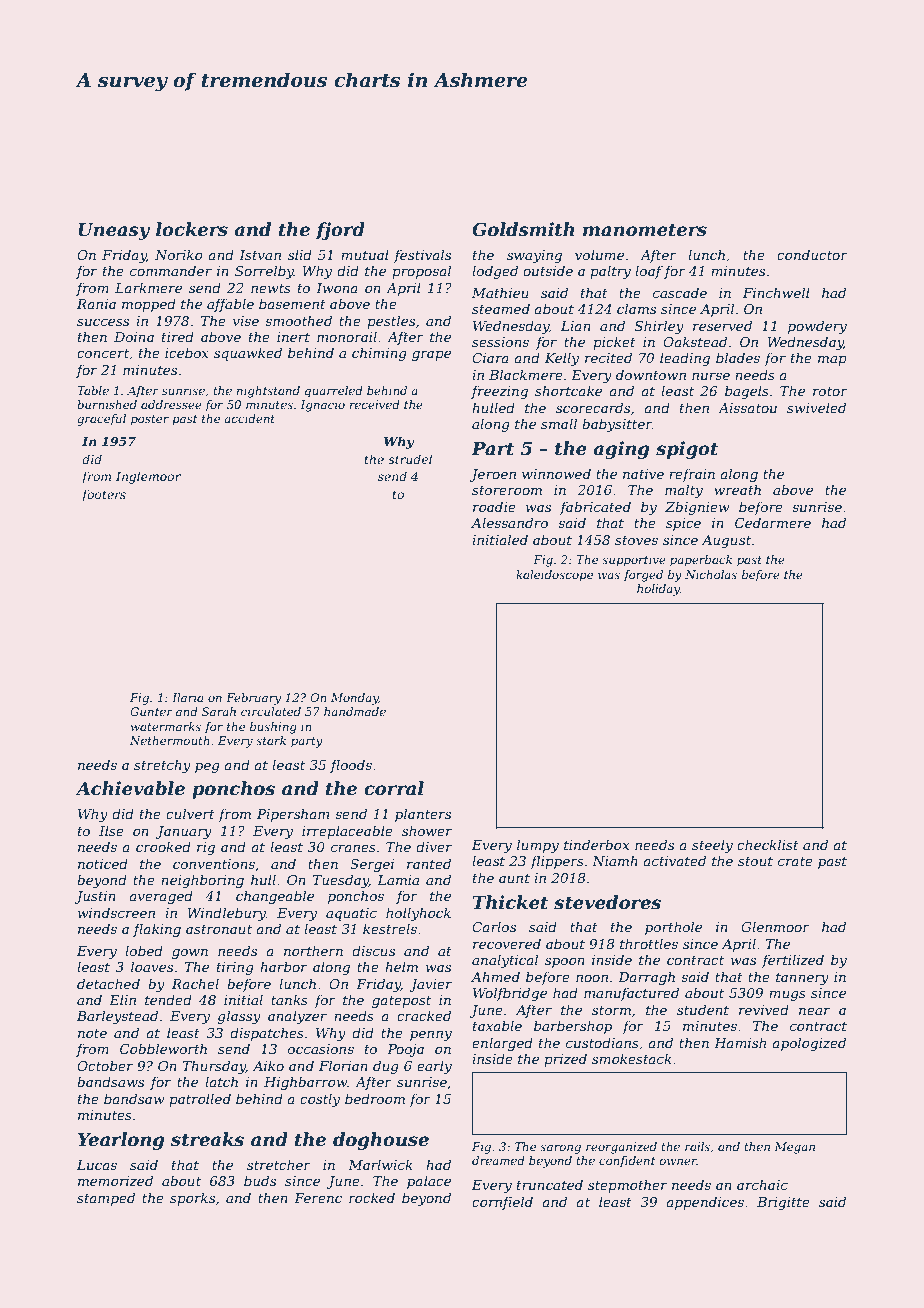  What do you see at coordinates (111, 830) in the image?
I see `Ilse` at bounding box center [111, 830].
